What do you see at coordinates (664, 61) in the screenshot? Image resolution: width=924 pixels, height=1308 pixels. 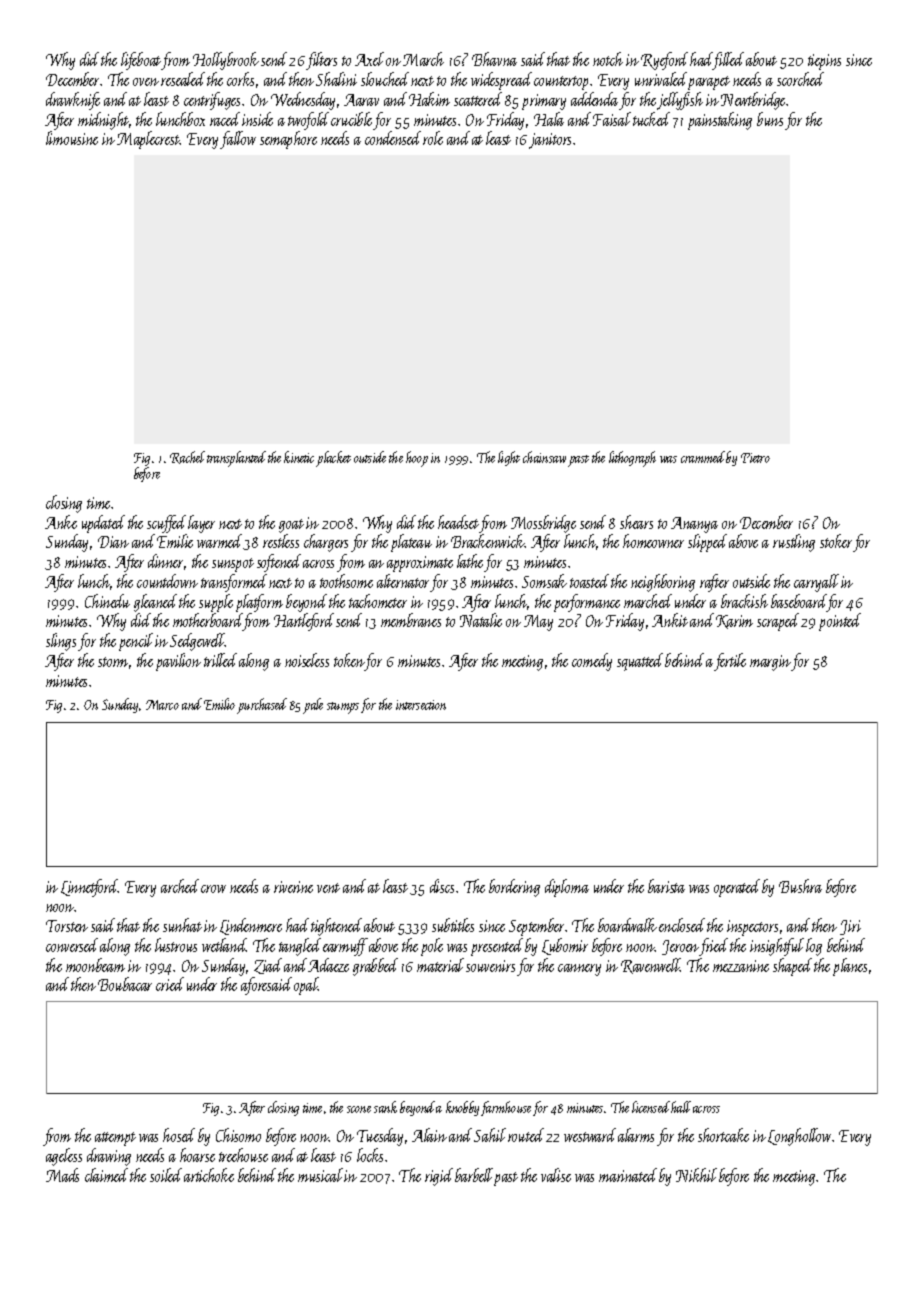 I see `Ryeford` at bounding box center [664, 61].
